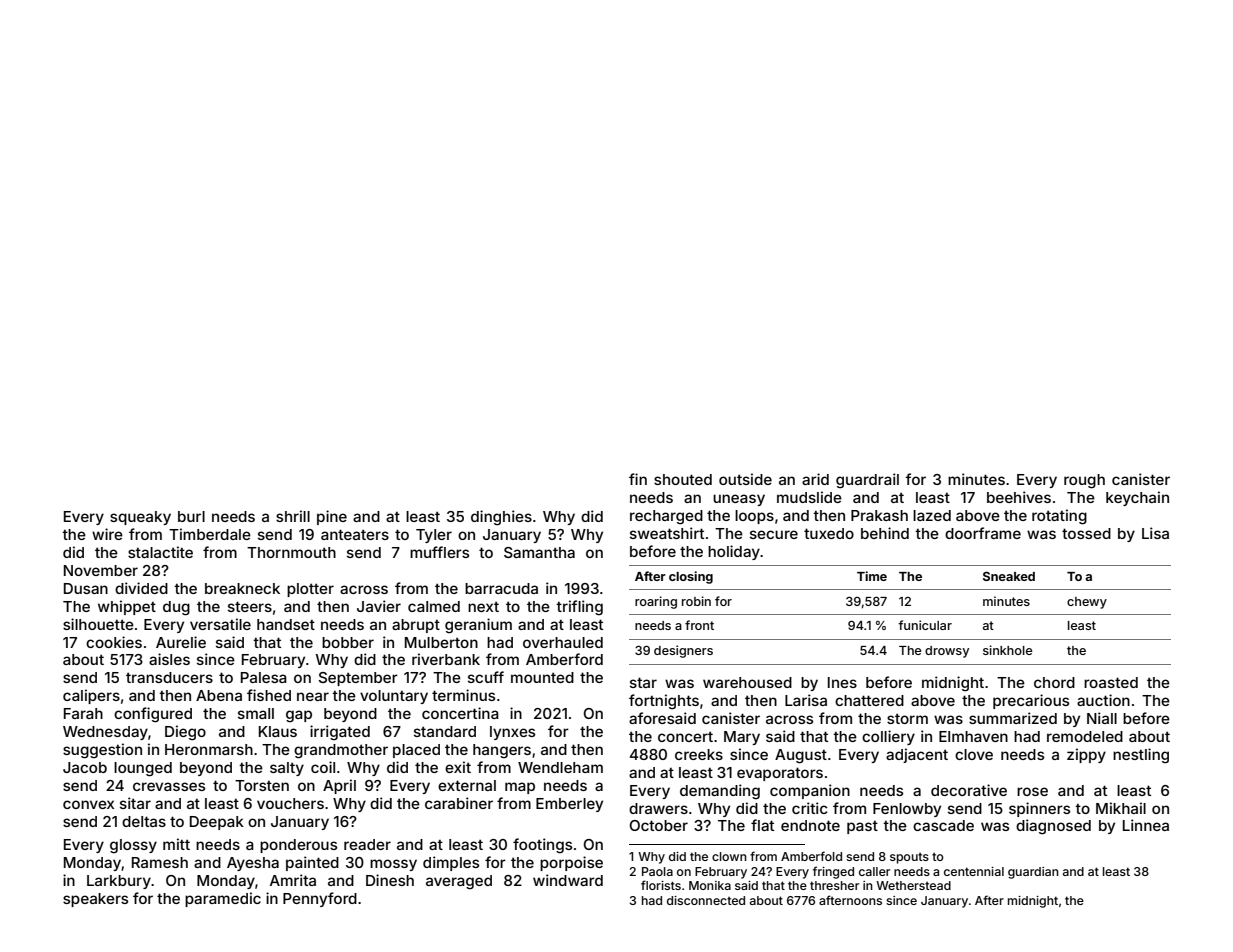  What do you see at coordinates (107, 534) in the page?
I see `wire` at bounding box center [107, 534].
